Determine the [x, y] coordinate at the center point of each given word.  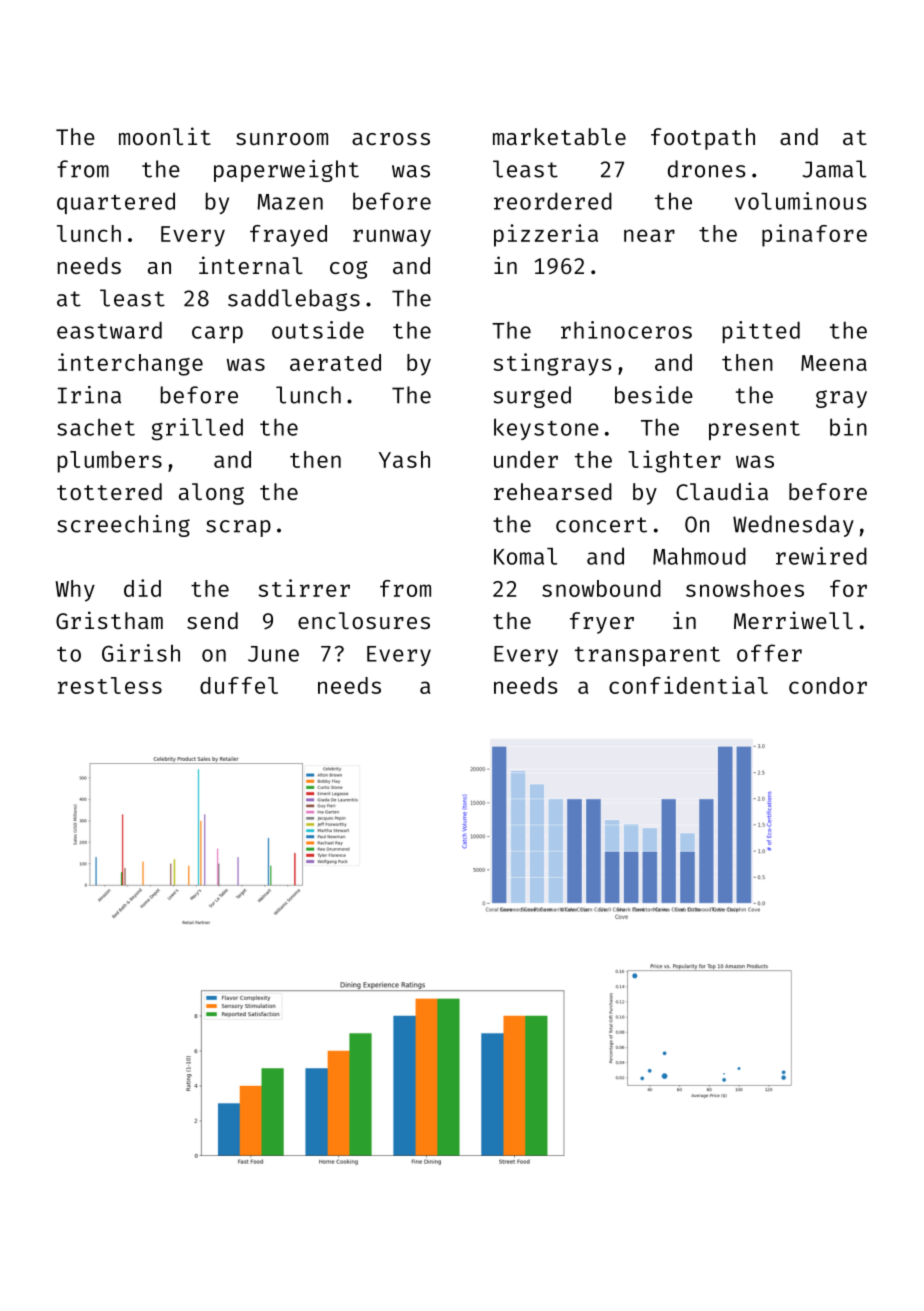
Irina [89, 395]
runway [392, 238]
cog [349, 270]
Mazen [290, 202]
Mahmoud [699, 556]
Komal [525, 556]
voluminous [801, 201]
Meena [834, 363]
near [649, 235]
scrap [238, 528]
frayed [288, 236]
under [526, 459]
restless [110, 685]
